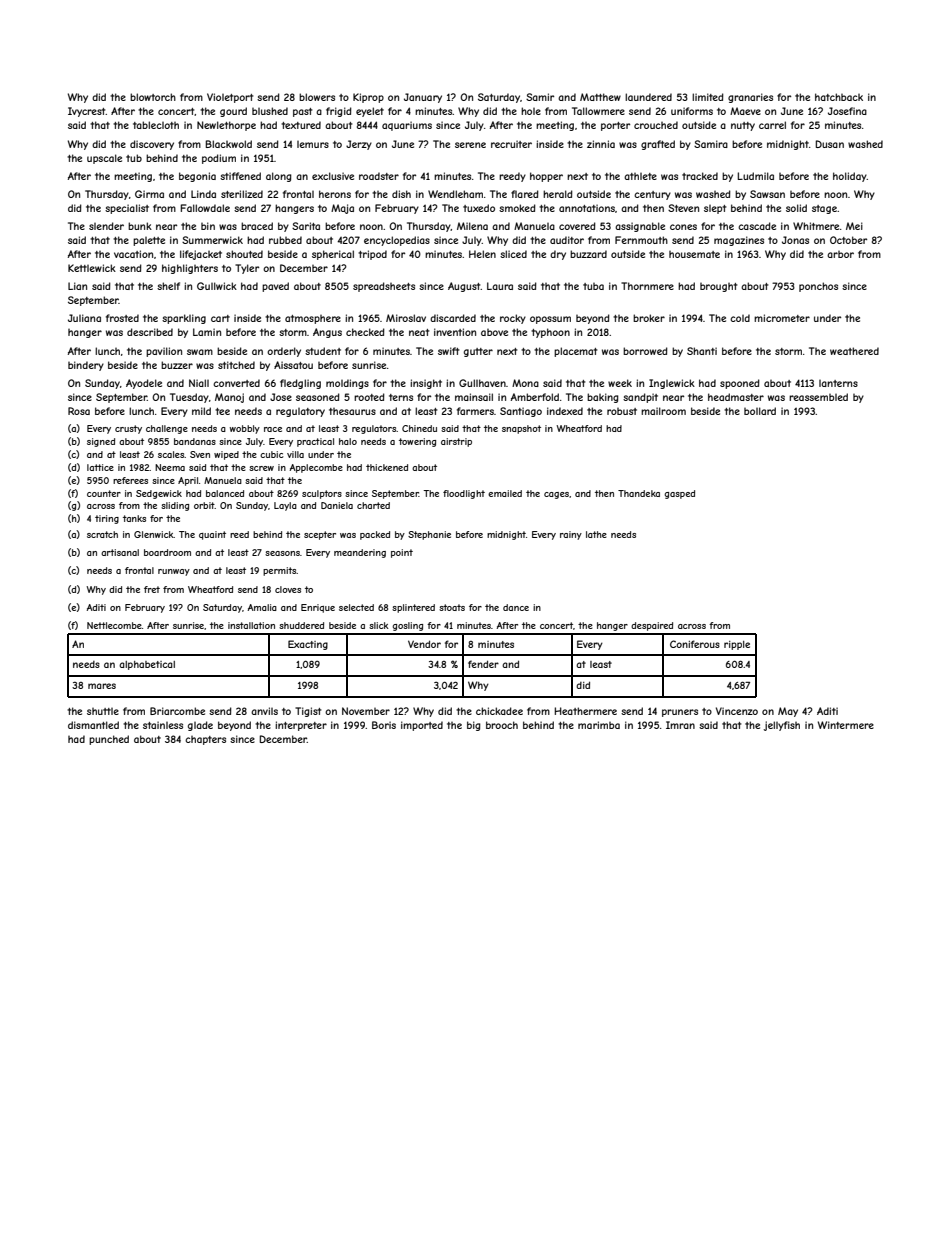  I want to click on Kiprop, so click(368, 98).
